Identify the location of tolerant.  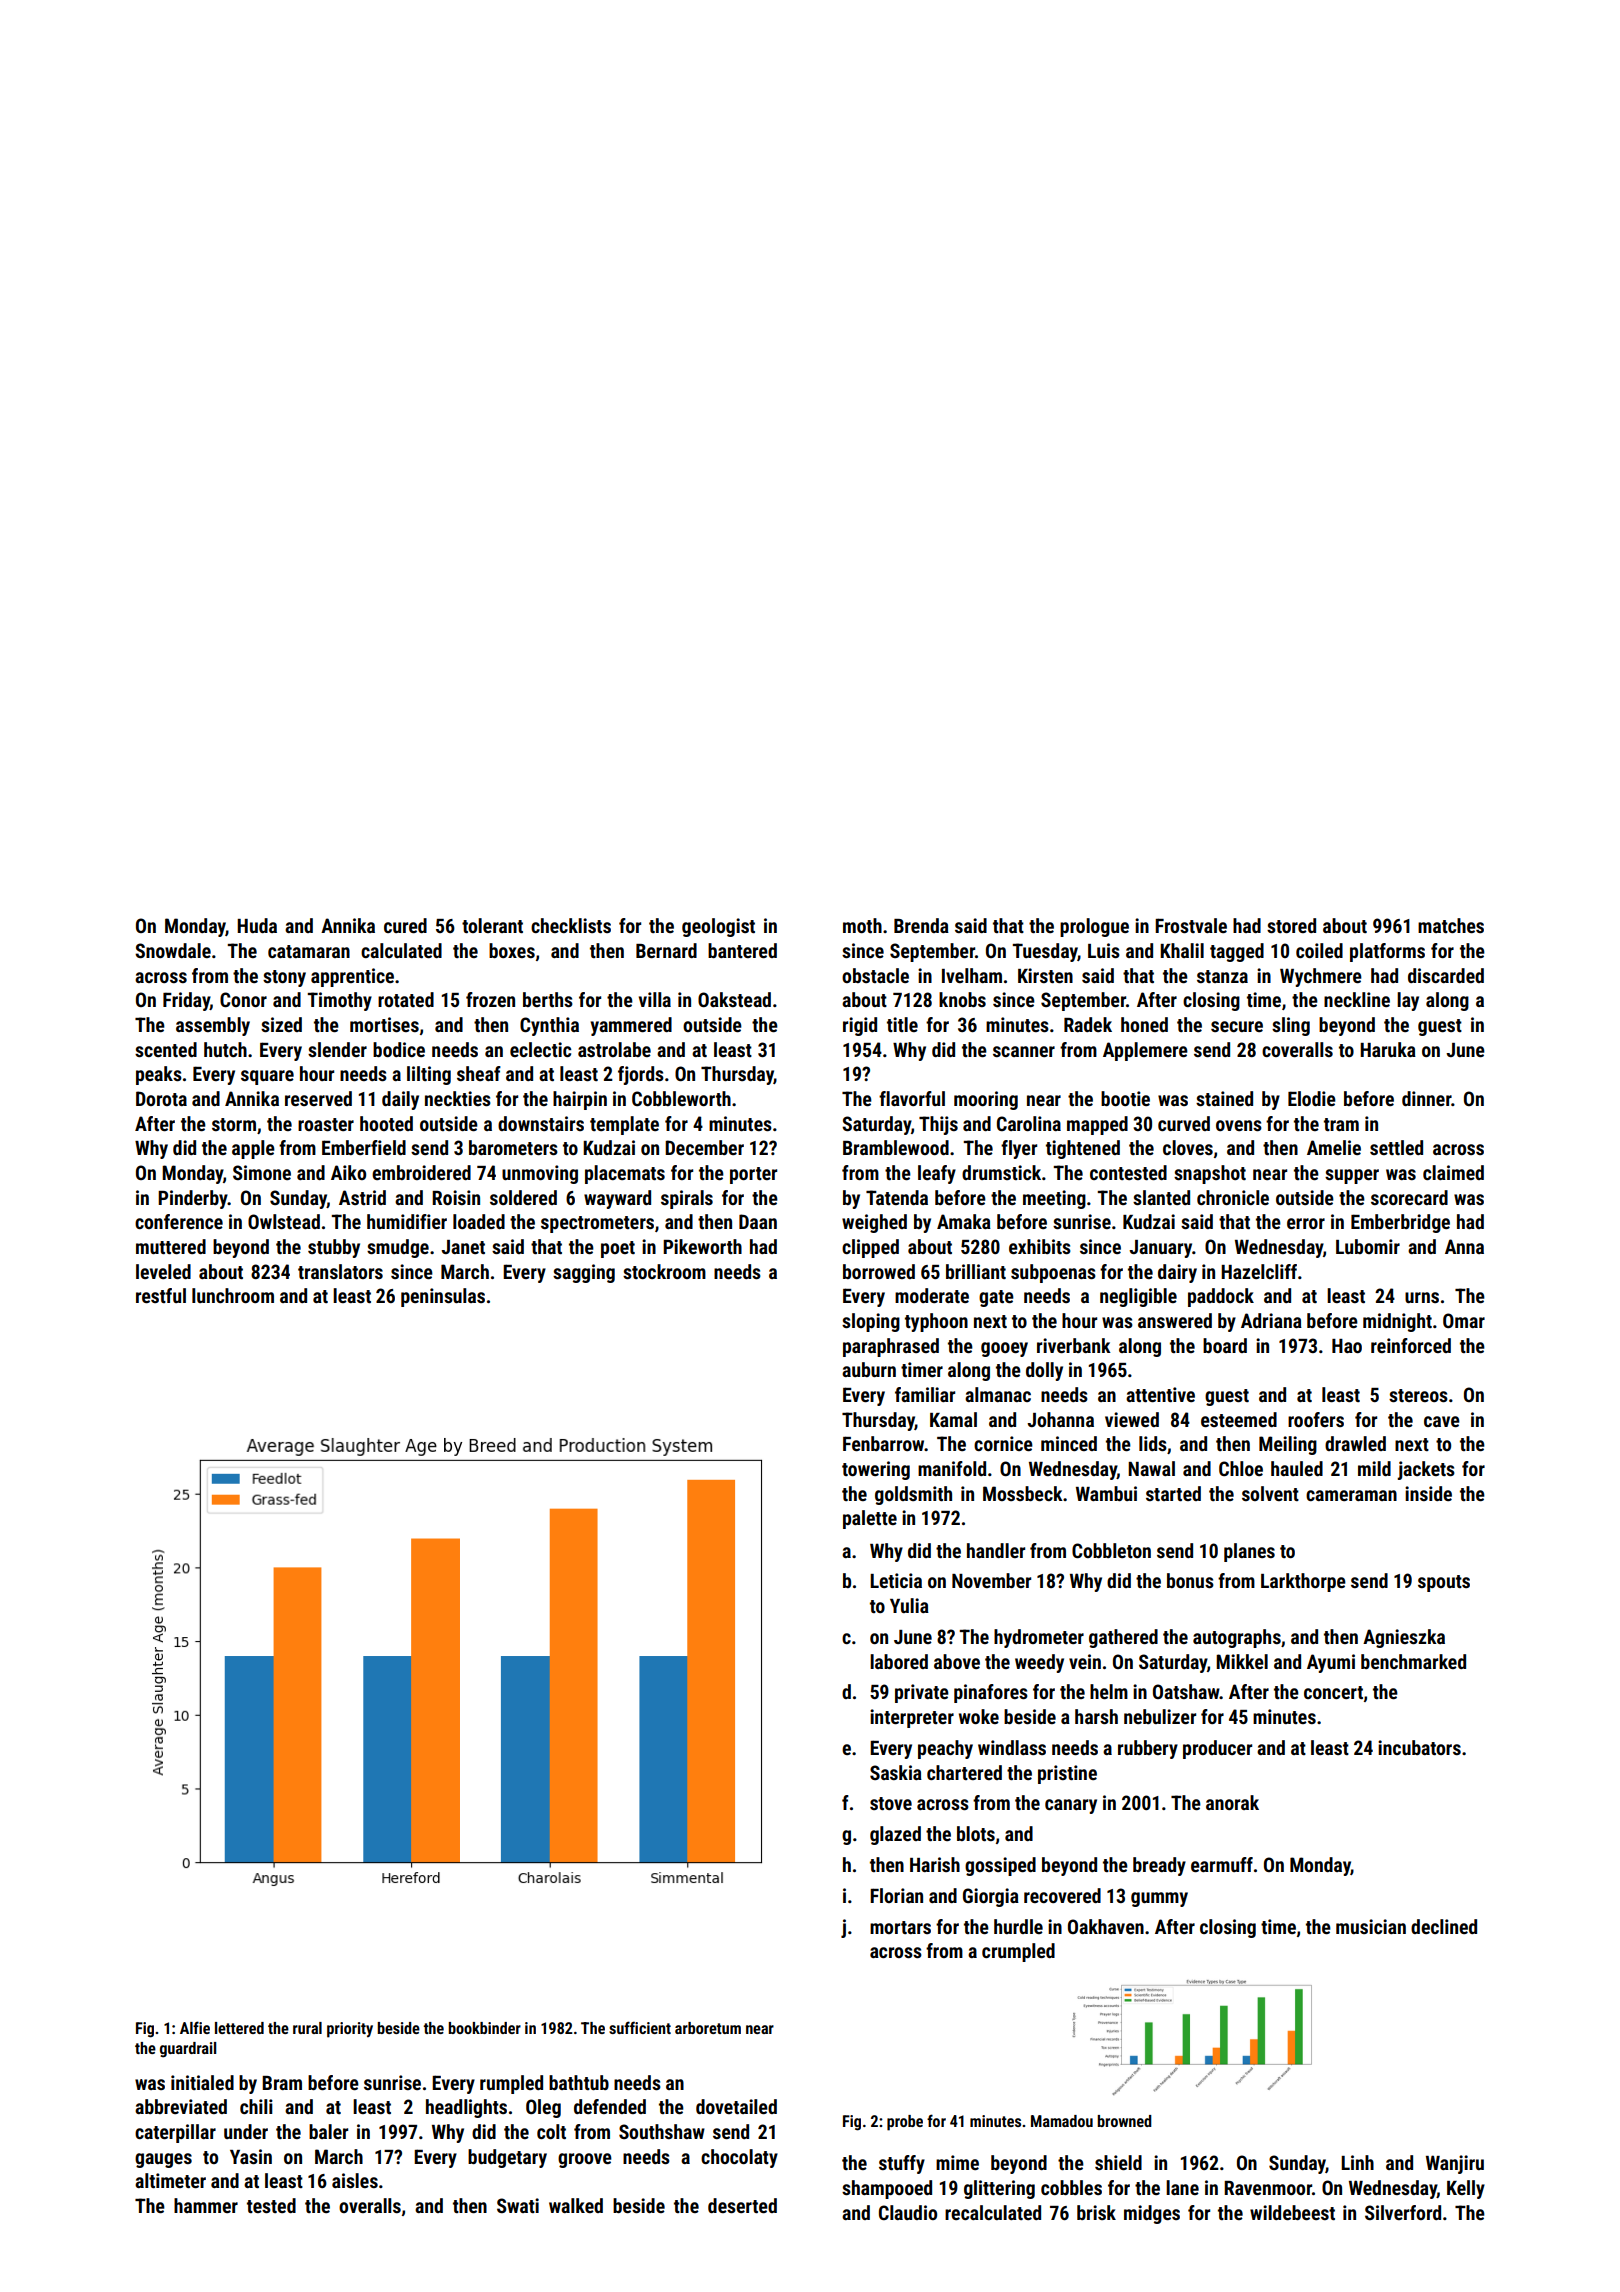
(492, 925).
